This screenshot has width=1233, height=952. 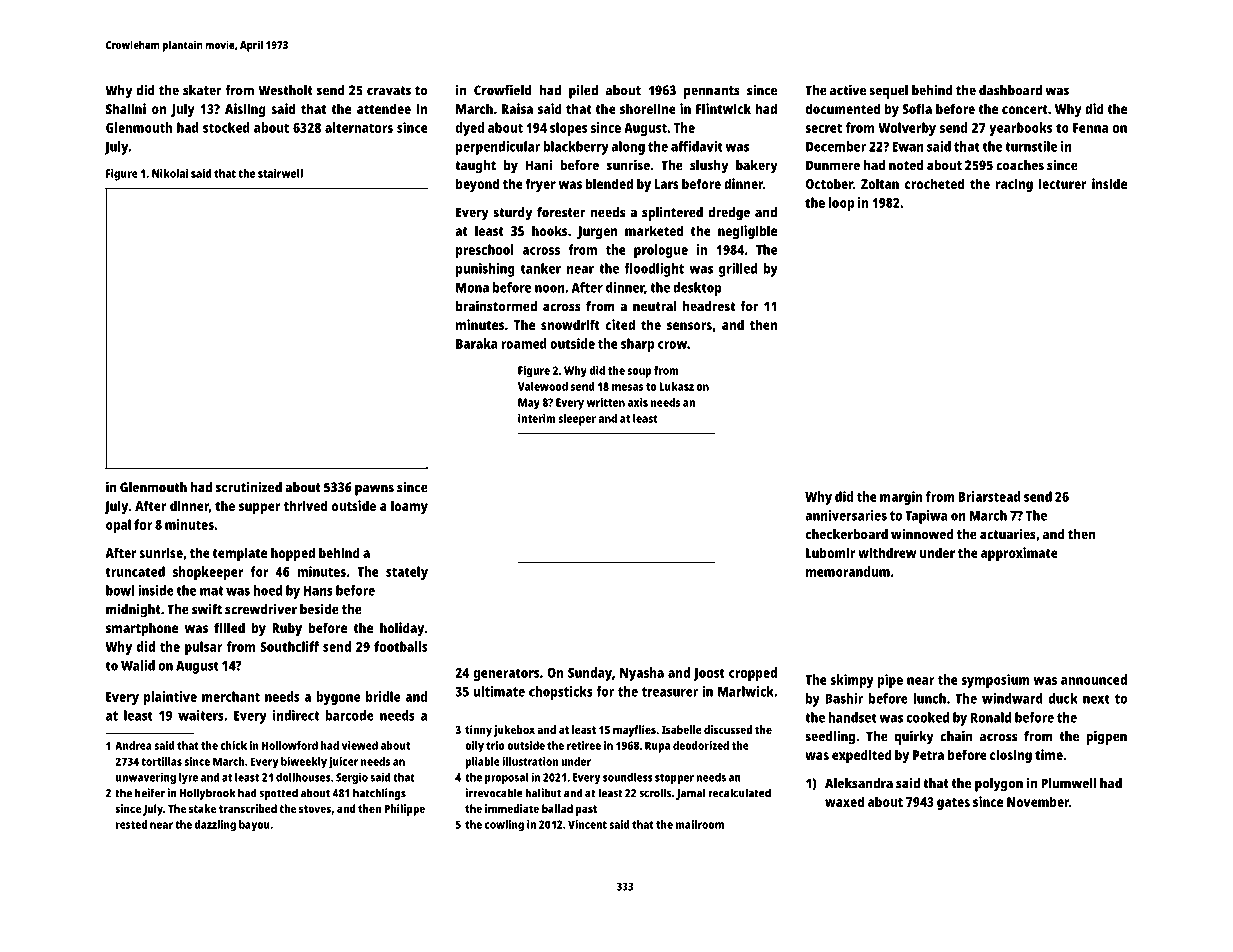 I want to click on concert, so click(x=1025, y=109).
